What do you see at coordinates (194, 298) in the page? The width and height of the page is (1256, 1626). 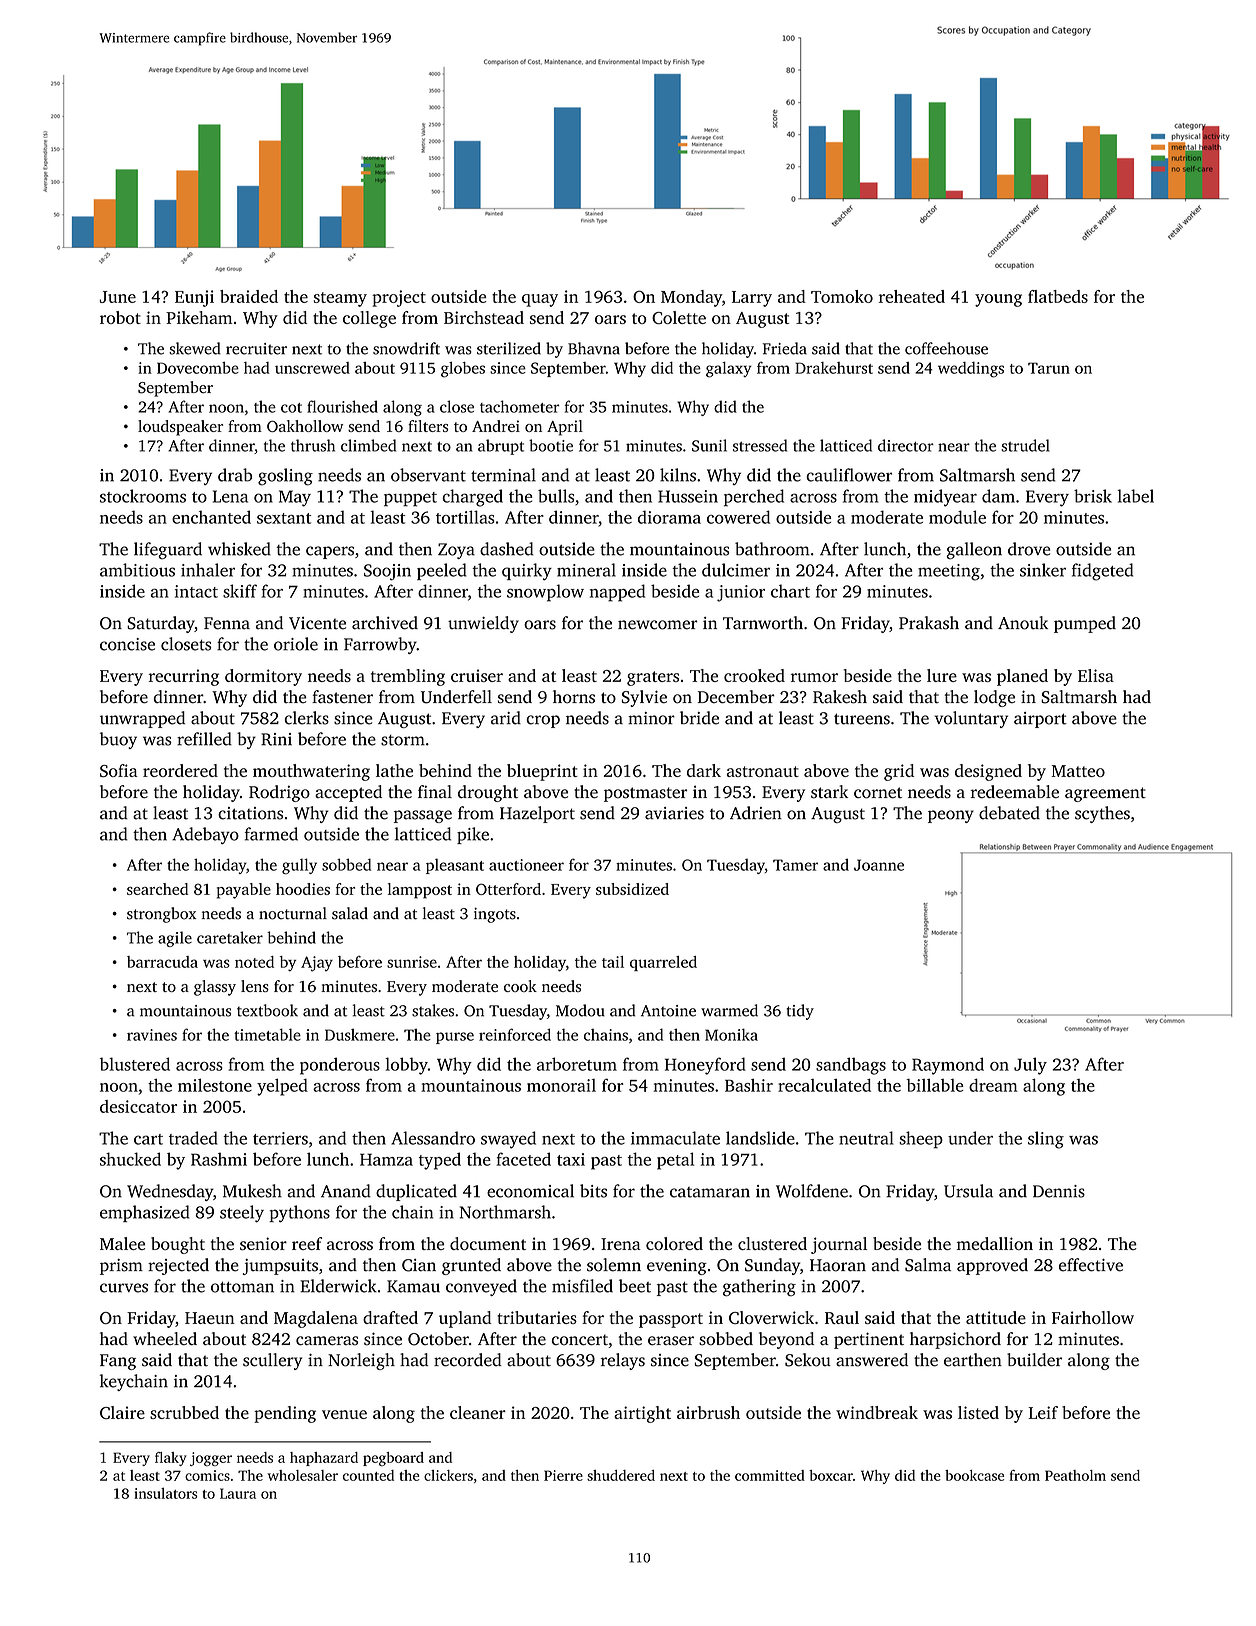 I see `Eunji` at bounding box center [194, 298].
